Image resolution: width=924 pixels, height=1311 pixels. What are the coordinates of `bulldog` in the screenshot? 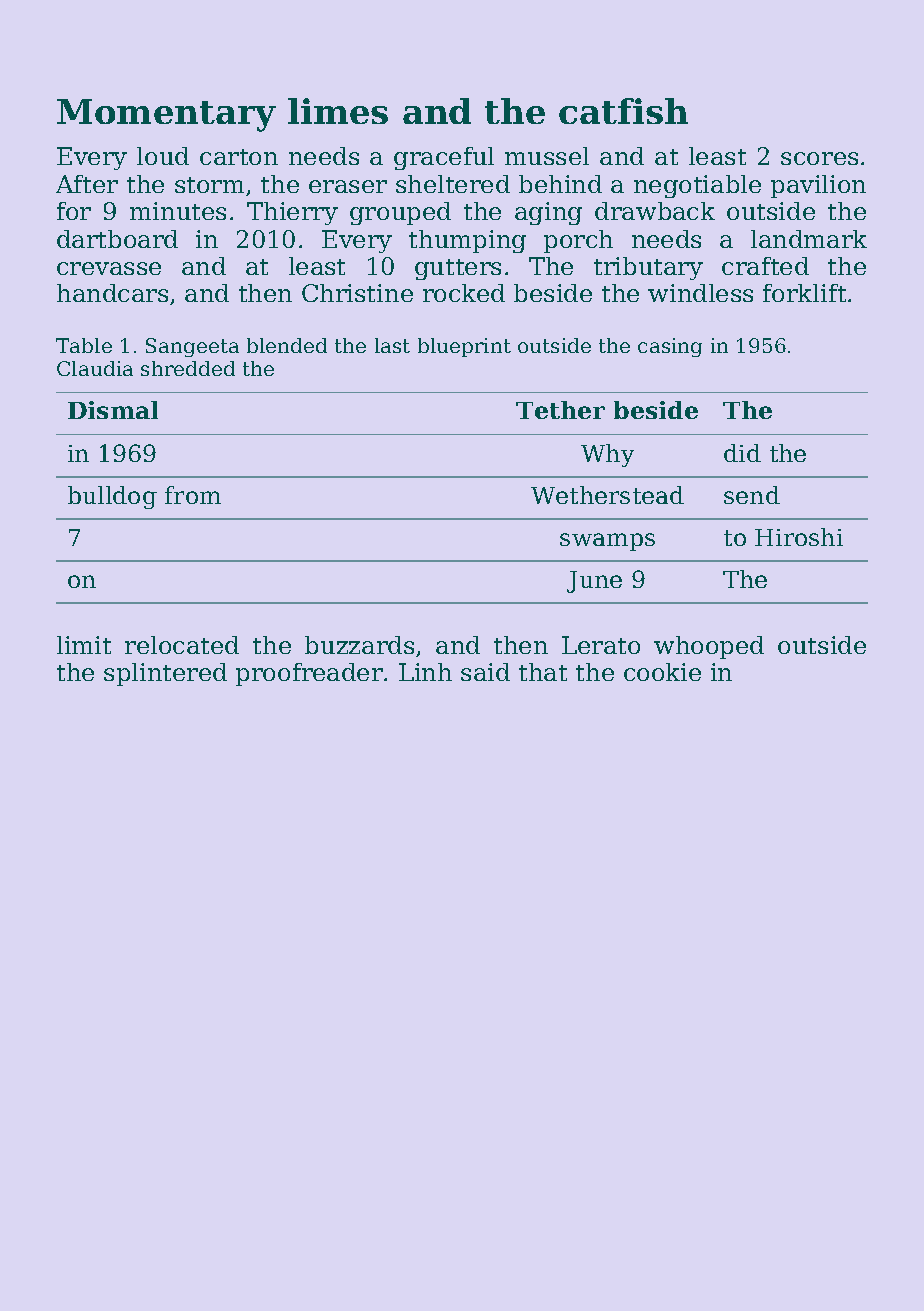 It's located at (112, 497).
